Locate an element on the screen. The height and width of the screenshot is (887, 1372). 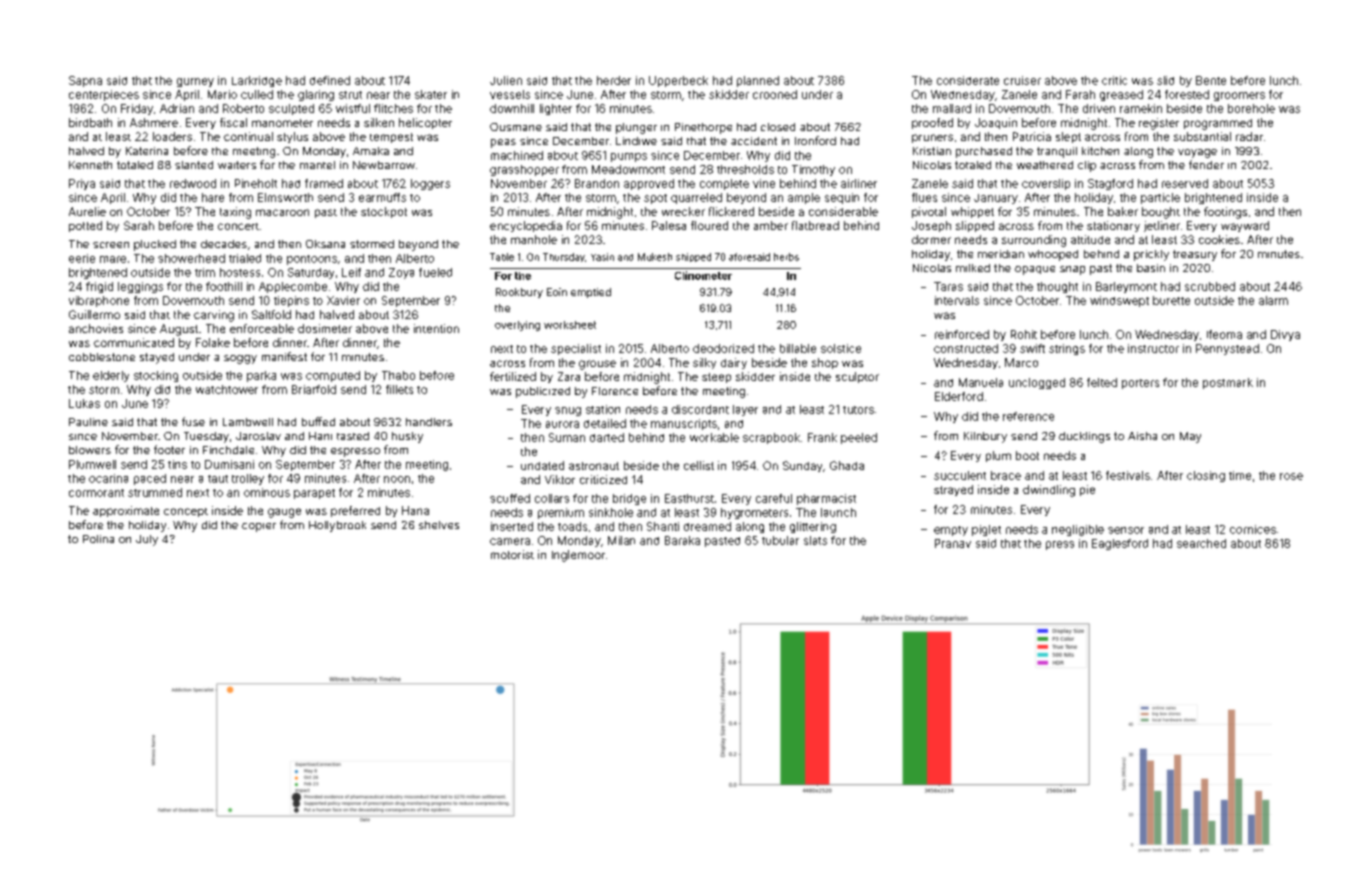
discordant is located at coordinates (700, 409).
